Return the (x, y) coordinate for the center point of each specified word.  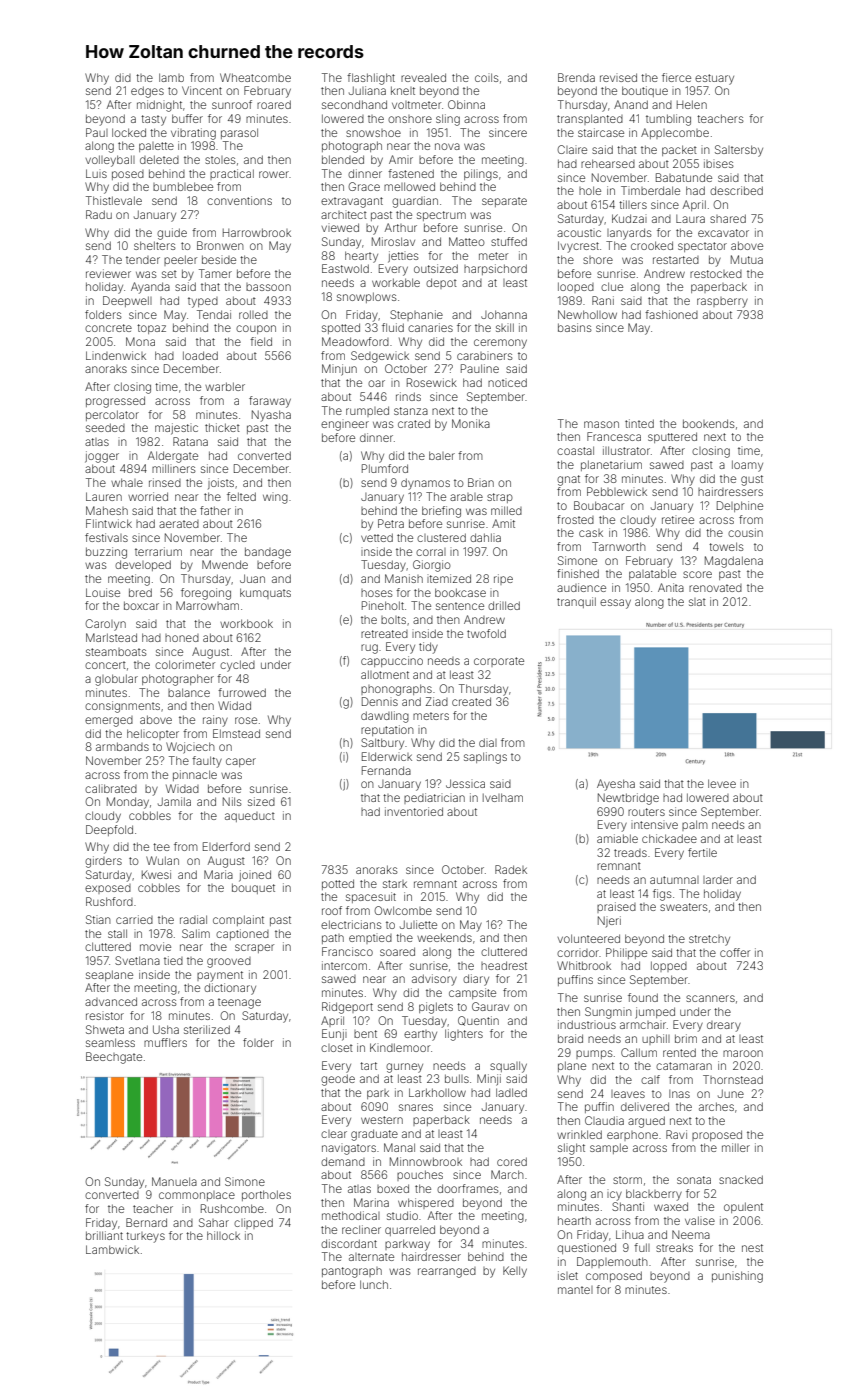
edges (147, 92)
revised (618, 77)
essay (615, 604)
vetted (377, 537)
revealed (423, 77)
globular (116, 680)
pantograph (352, 1272)
